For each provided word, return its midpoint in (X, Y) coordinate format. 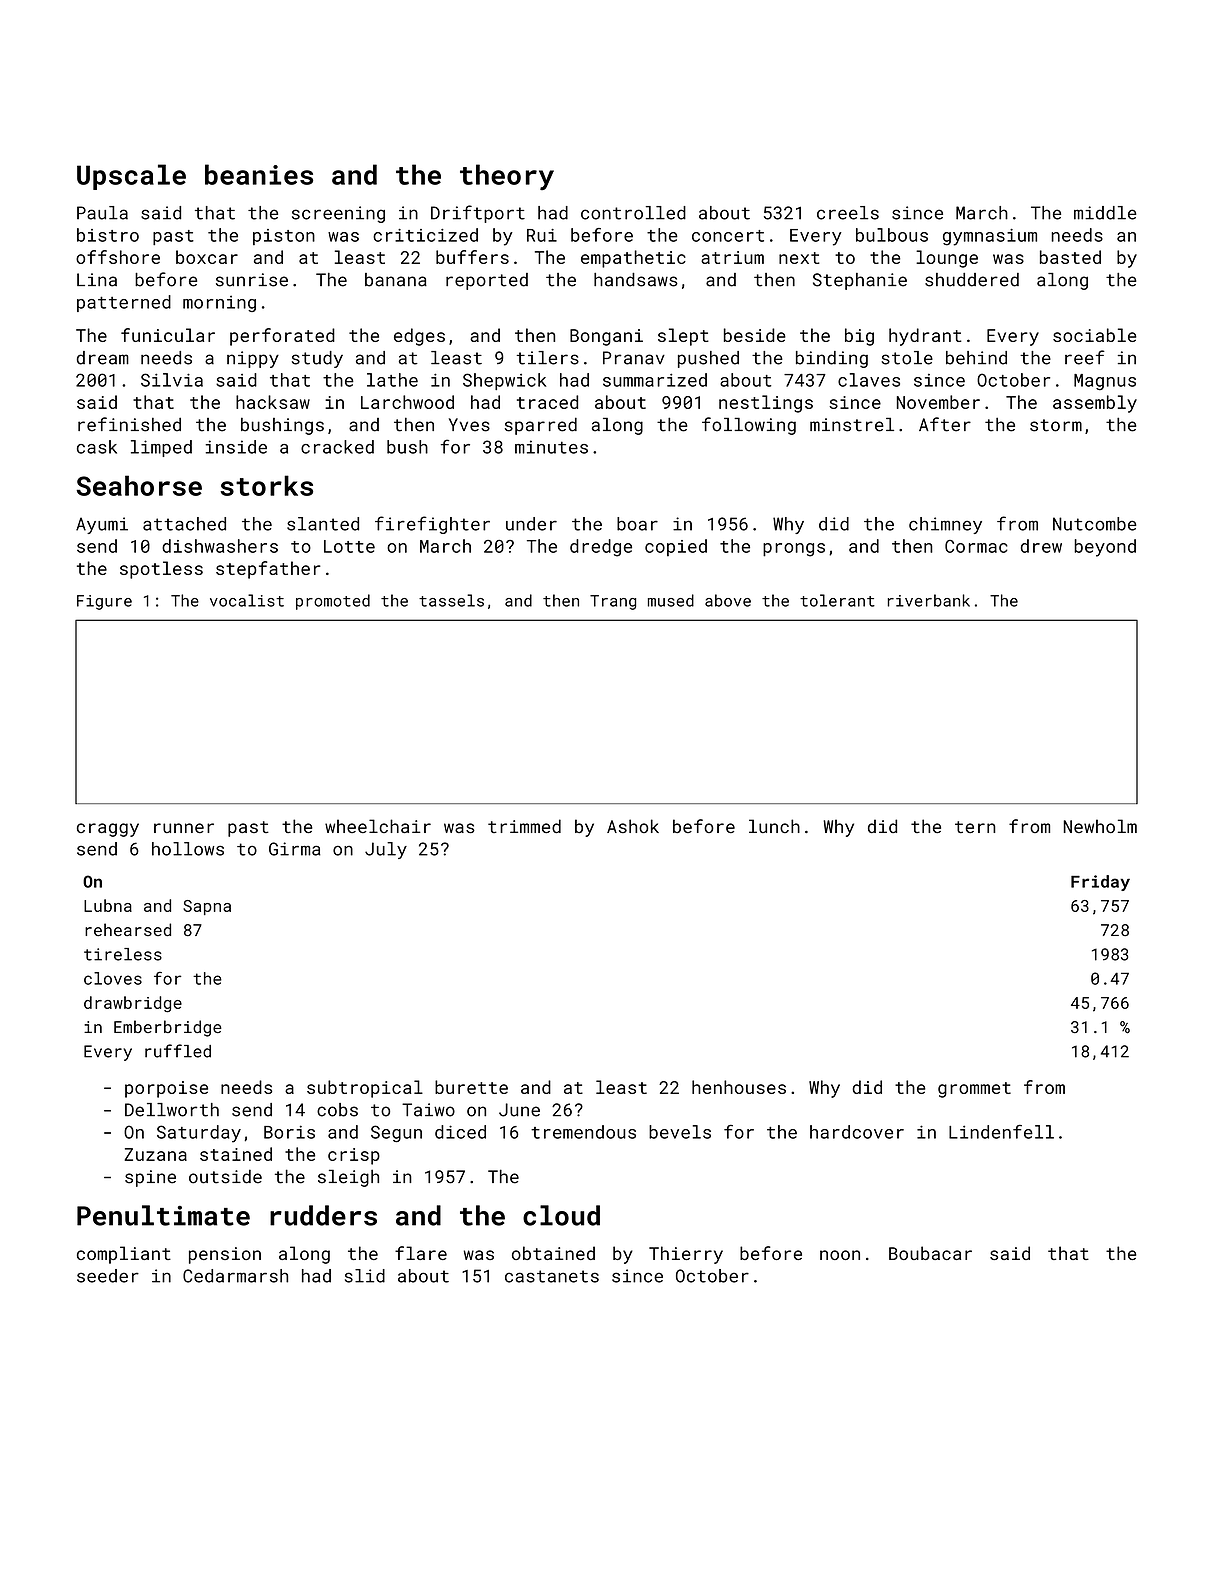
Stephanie (860, 281)
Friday (1100, 883)
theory (507, 177)
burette (471, 1087)
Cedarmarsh (235, 1276)
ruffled (178, 1051)
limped (161, 448)
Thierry (686, 1255)
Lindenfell (1001, 1132)
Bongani (606, 337)
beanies (259, 174)
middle (1105, 213)
